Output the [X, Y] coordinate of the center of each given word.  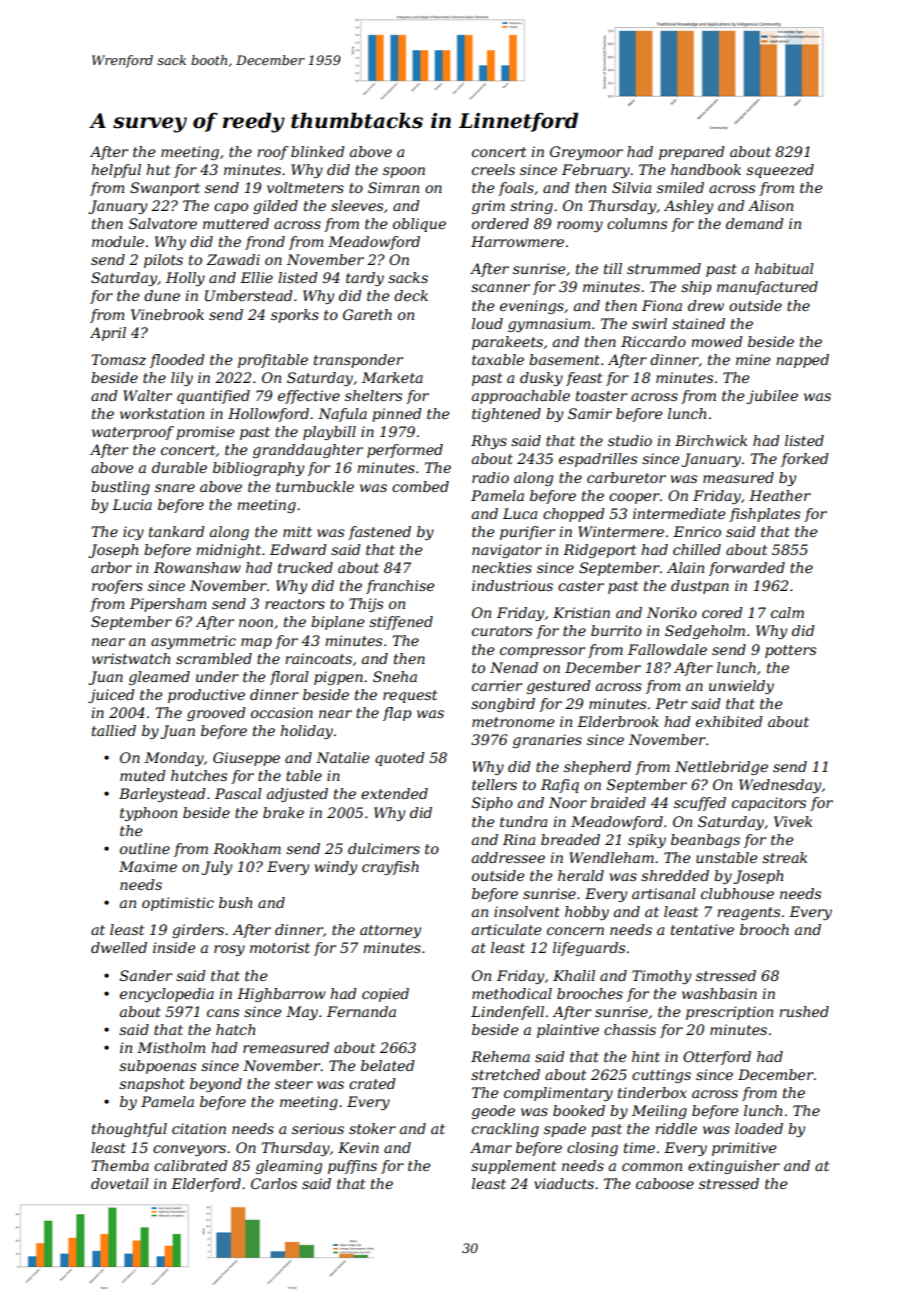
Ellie [256, 277]
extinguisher [734, 1167]
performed [405, 451]
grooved [216, 714]
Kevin [358, 1147]
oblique [419, 225]
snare [175, 488]
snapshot [152, 1085]
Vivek [793, 821]
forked [805, 460]
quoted [400, 759]
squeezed [780, 171]
